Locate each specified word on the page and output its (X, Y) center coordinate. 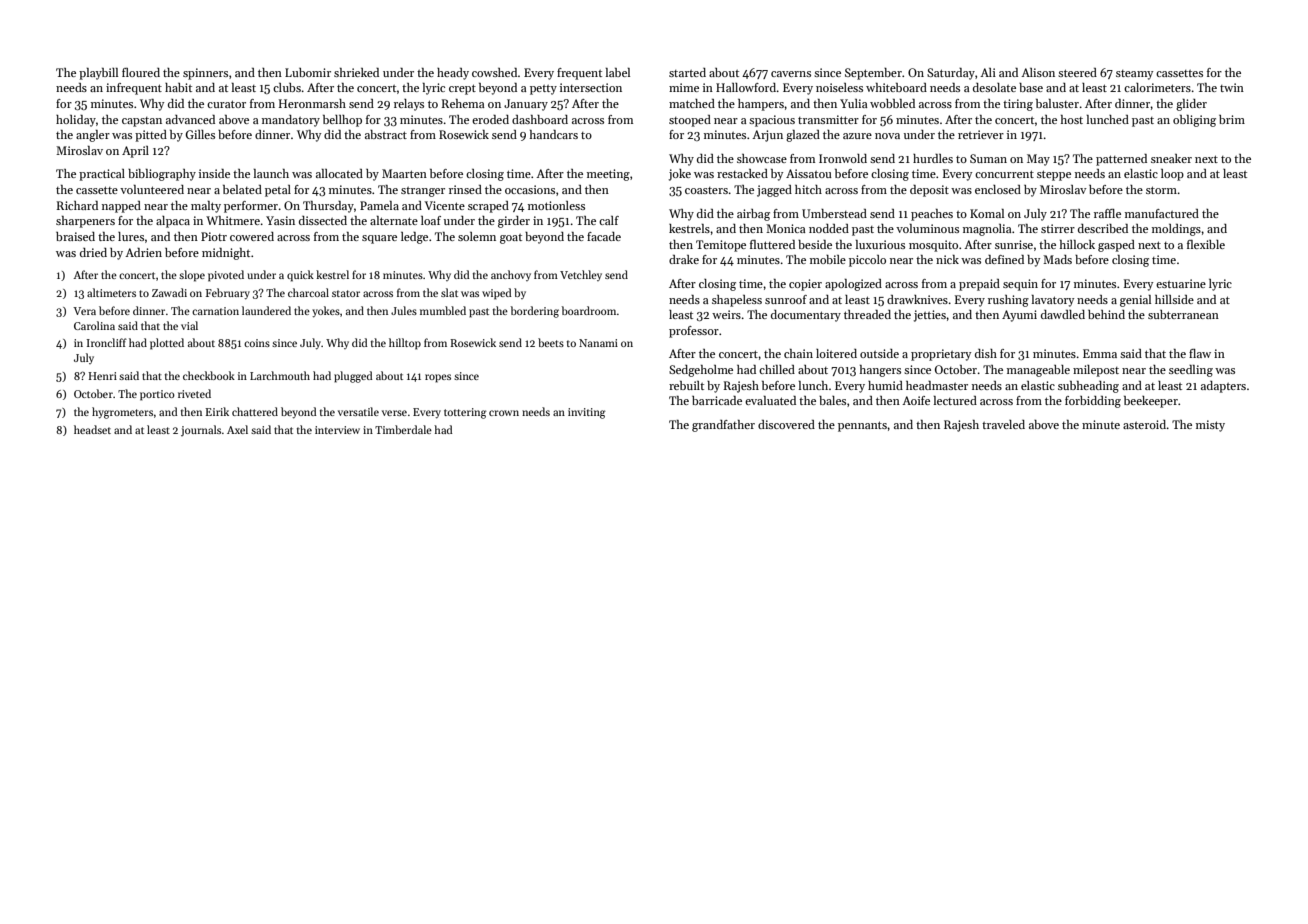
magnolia (987, 230)
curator (226, 104)
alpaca (173, 222)
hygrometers (122, 413)
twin (1232, 87)
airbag (753, 215)
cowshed (495, 72)
